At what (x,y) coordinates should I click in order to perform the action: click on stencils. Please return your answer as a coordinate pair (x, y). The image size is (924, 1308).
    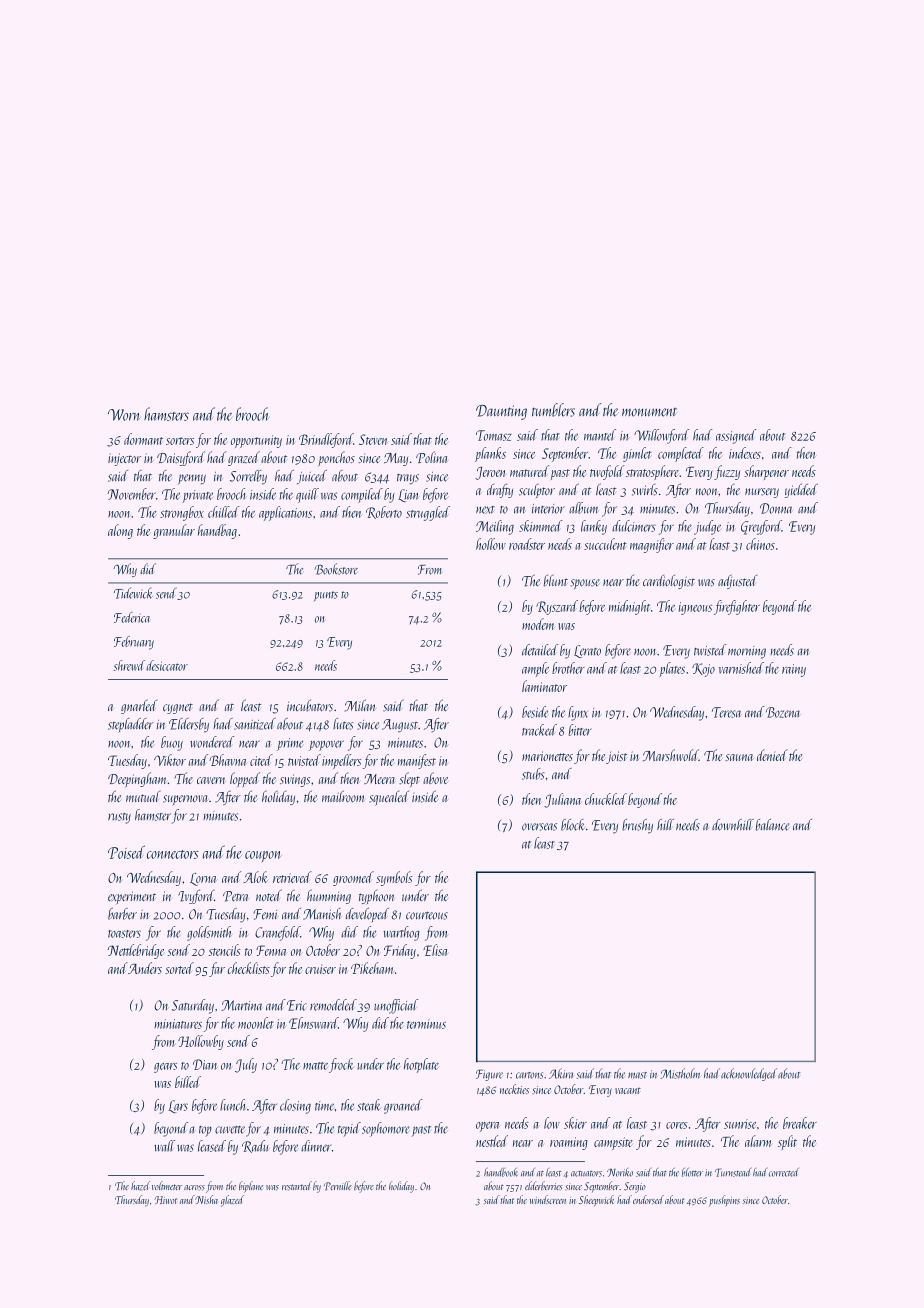
    Looking at the image, I should click on (224, 950).
